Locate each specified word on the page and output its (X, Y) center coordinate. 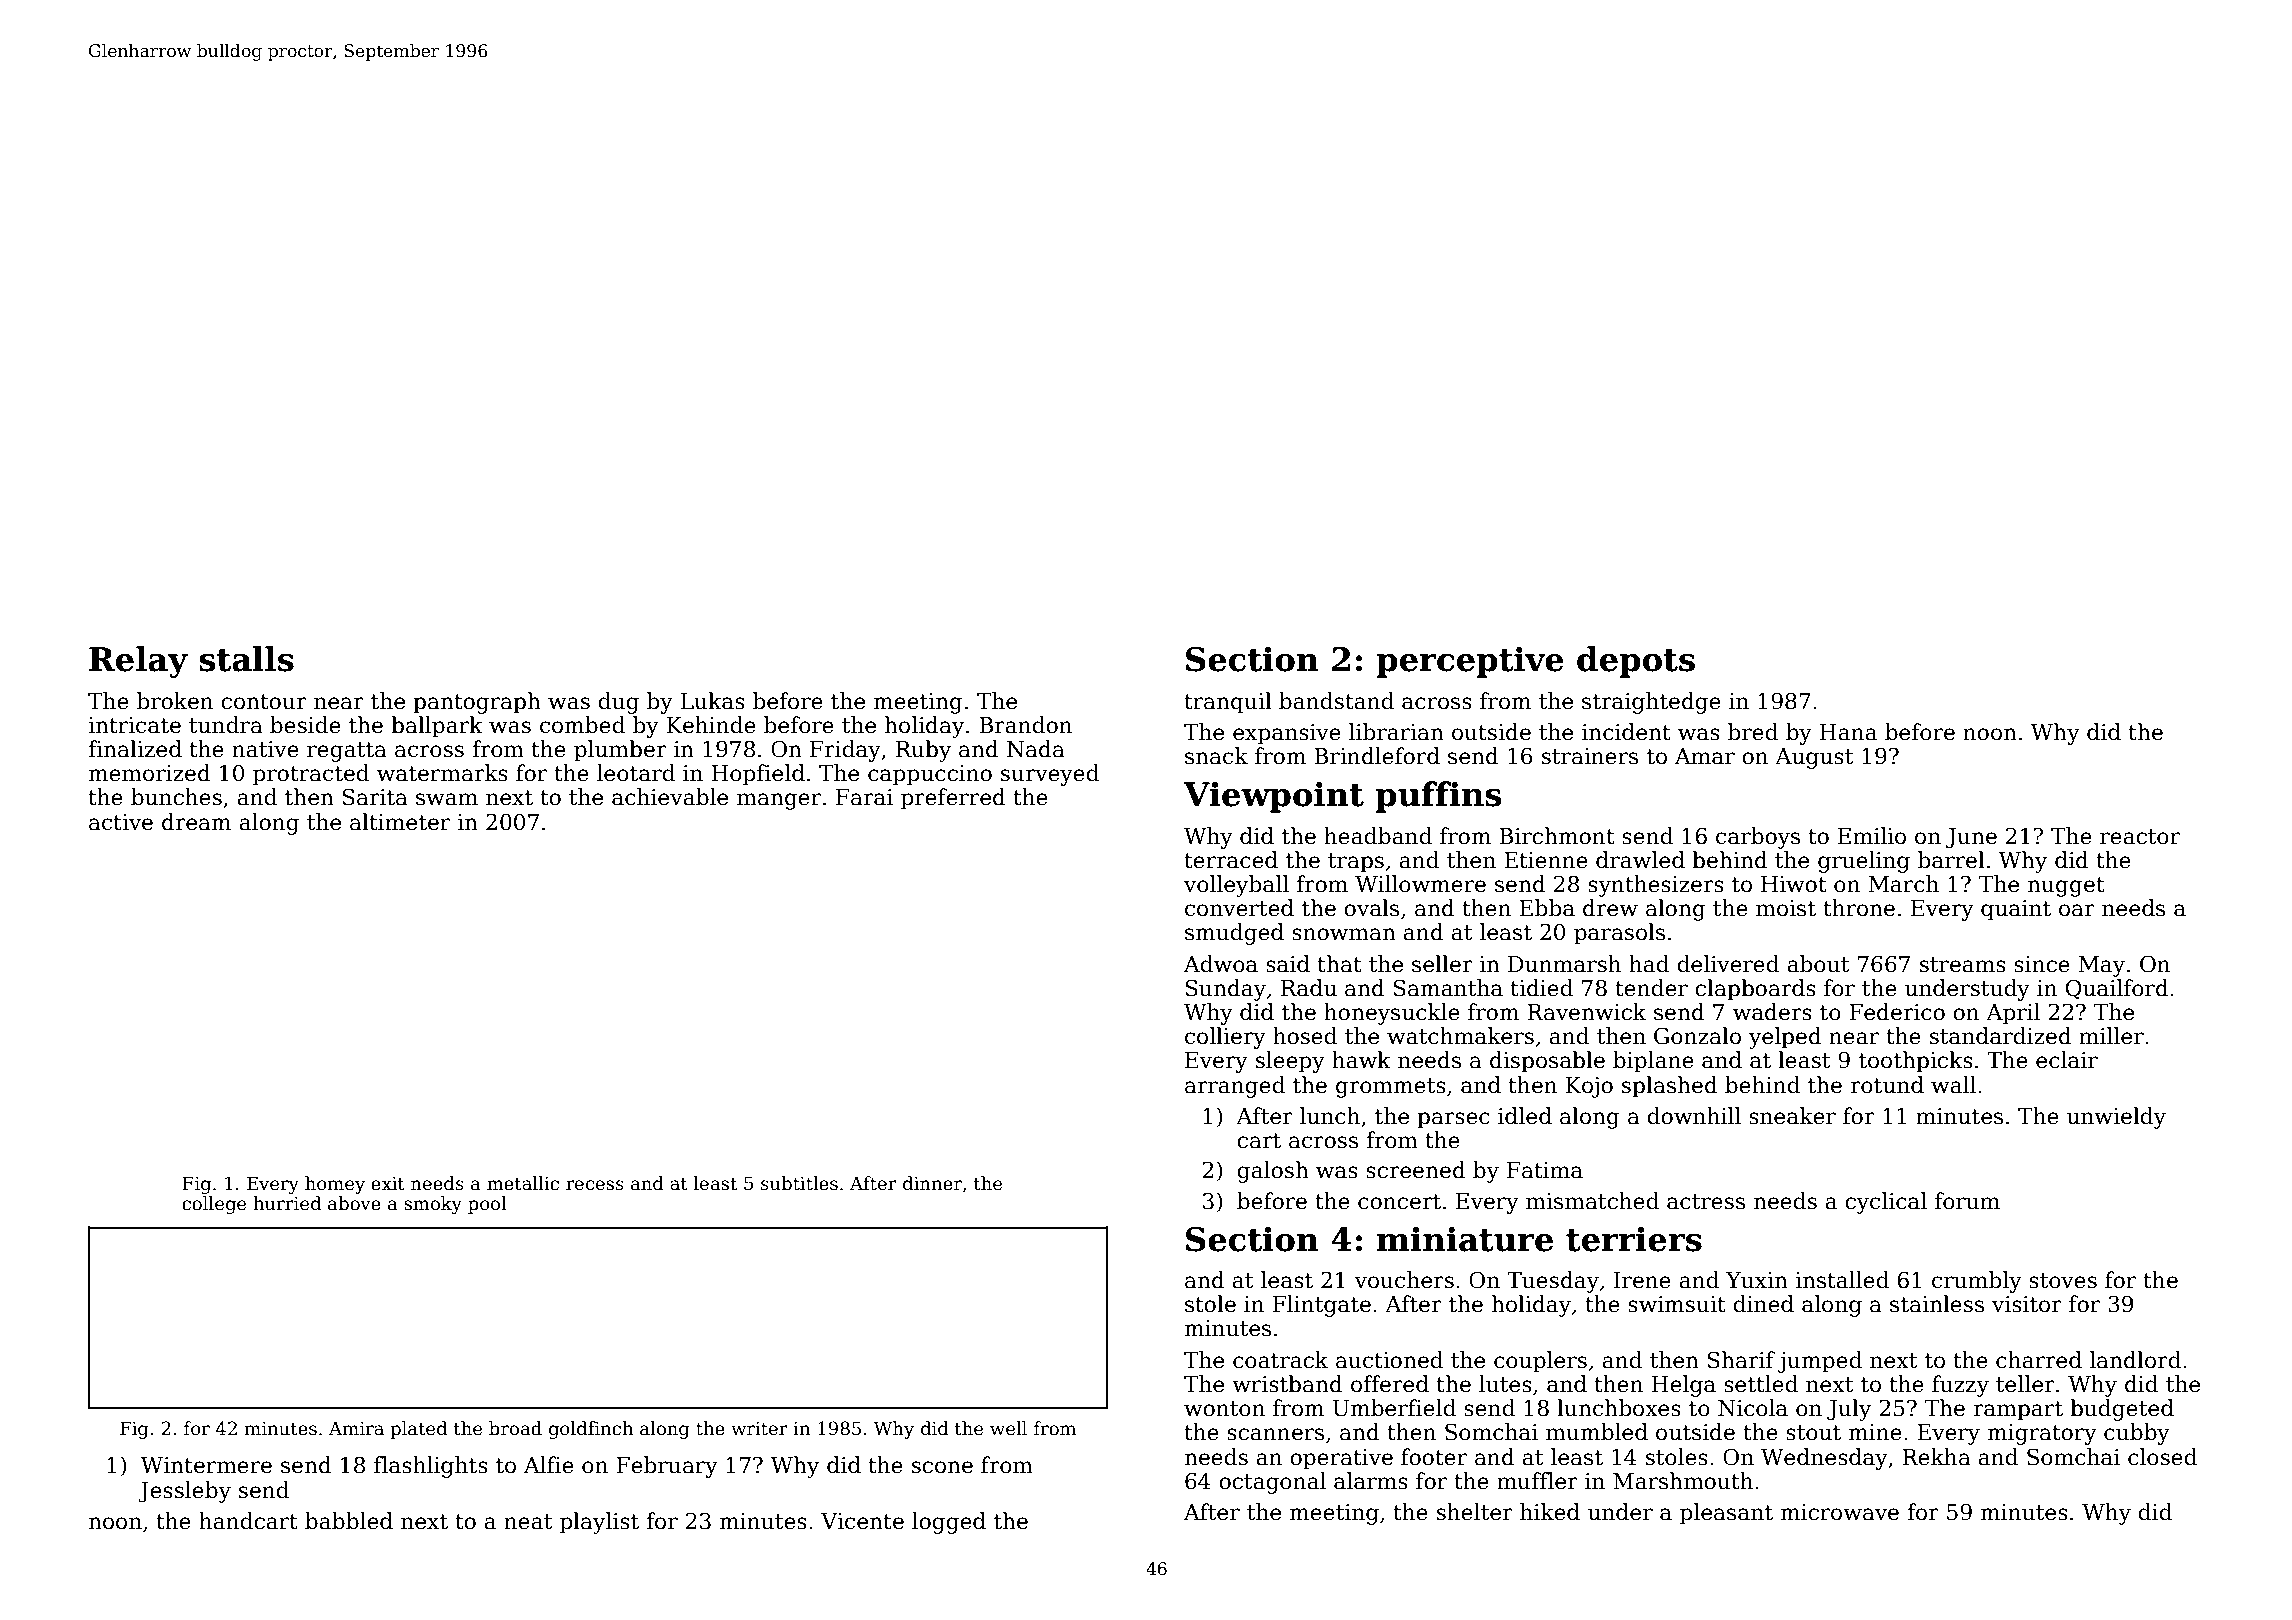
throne (1859, 908)
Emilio (1872, 836)
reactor (2140, 837)
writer (759, 1429)
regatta (347, 752)
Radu (1309, 988)
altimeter (400, 822)
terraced (1231, 860)
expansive (1287, 734)
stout (1813, 1433)
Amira (356, 1428)
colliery (1225, 1038)
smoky (433, 1205)
